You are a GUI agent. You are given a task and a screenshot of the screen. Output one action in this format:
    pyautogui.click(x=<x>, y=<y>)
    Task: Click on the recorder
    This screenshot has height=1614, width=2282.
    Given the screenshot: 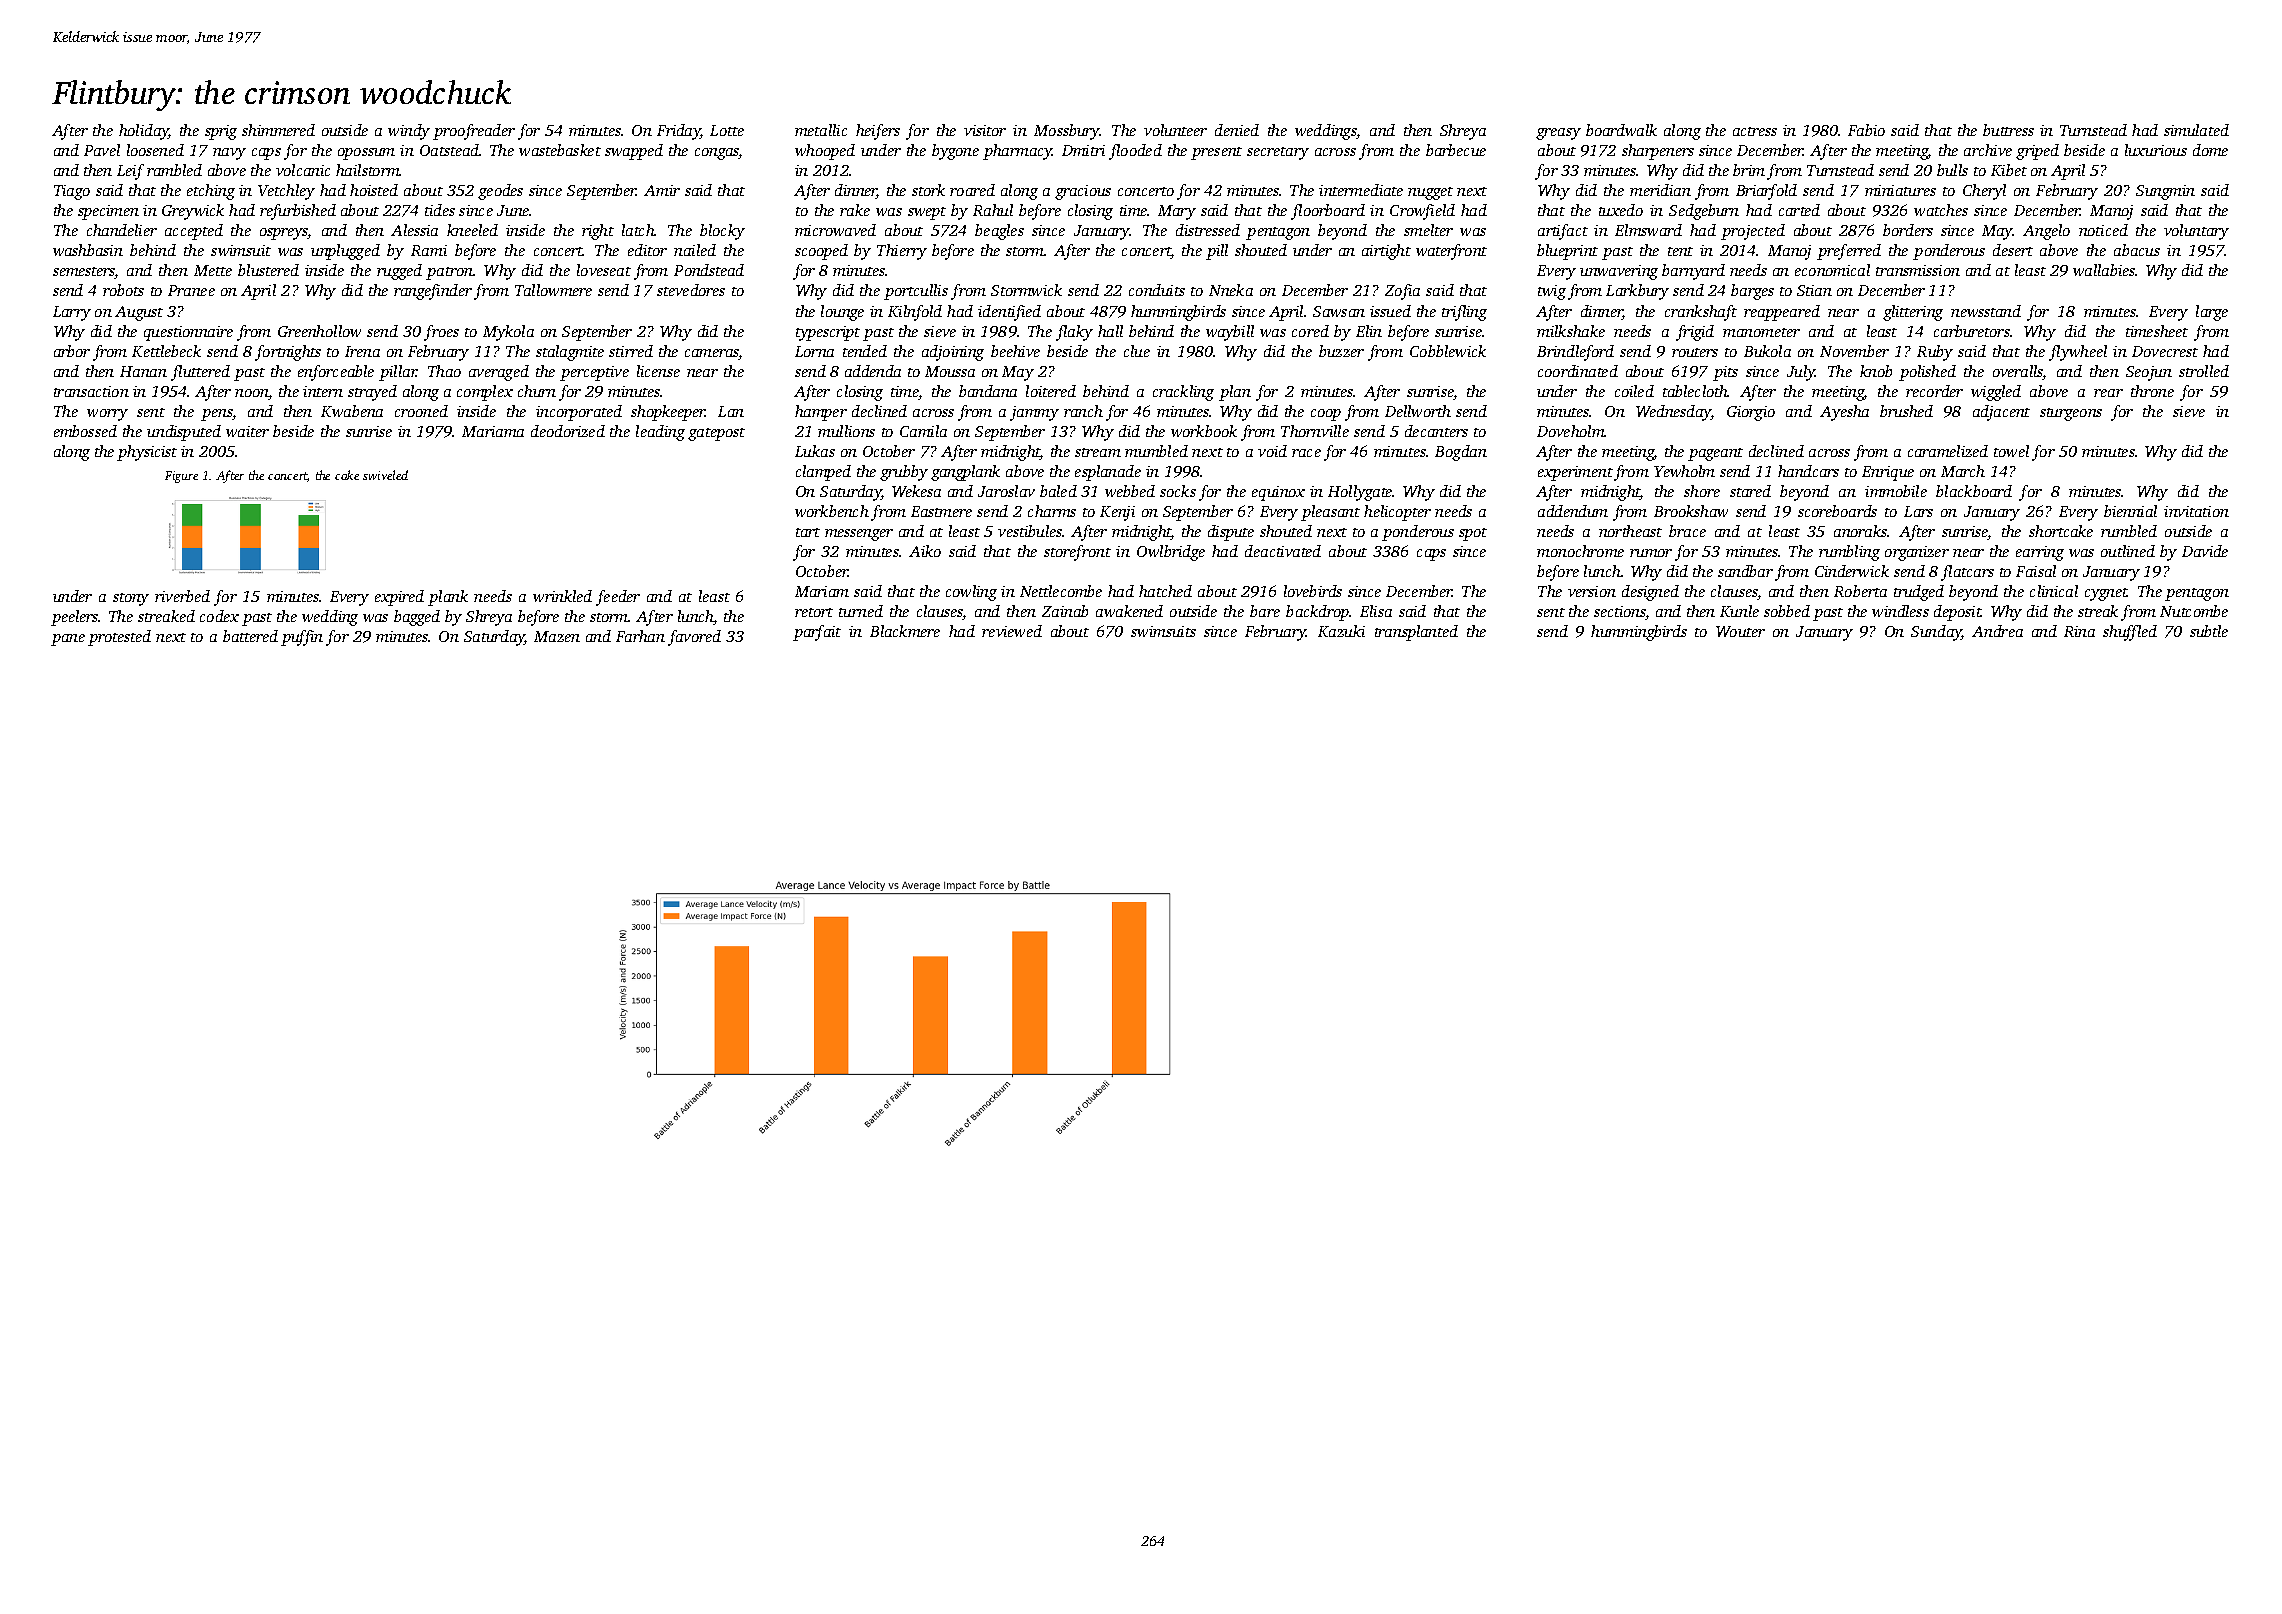 What is the action you would take?
    pyautogui.click(x=1934, y=391)
